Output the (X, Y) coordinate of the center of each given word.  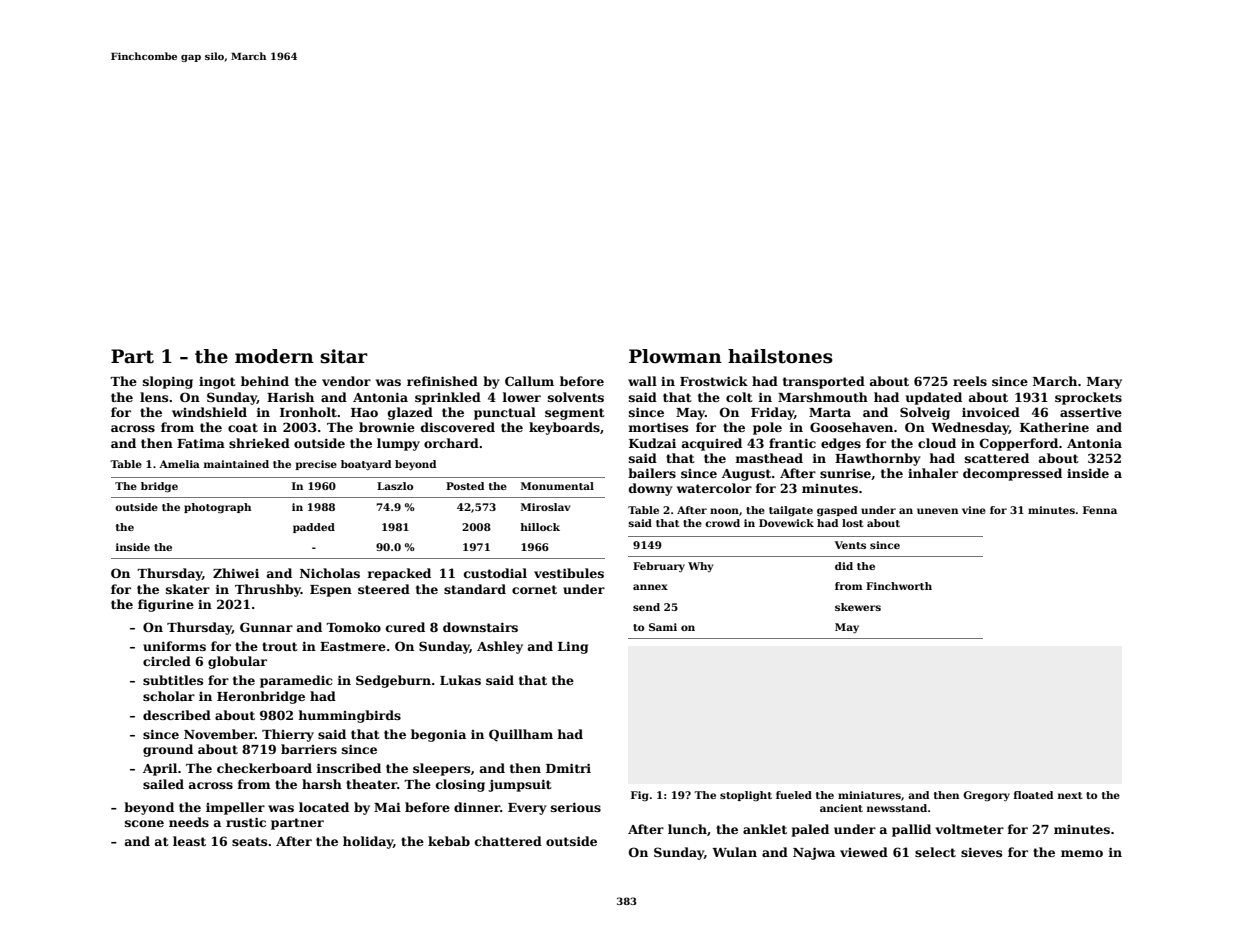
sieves (981, 852)
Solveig (925, 413)
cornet (534, 589)
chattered (508, 841)
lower (521, 397)
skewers (858, 607)
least (189, 841)
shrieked (259, 443)
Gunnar (266, 627)
